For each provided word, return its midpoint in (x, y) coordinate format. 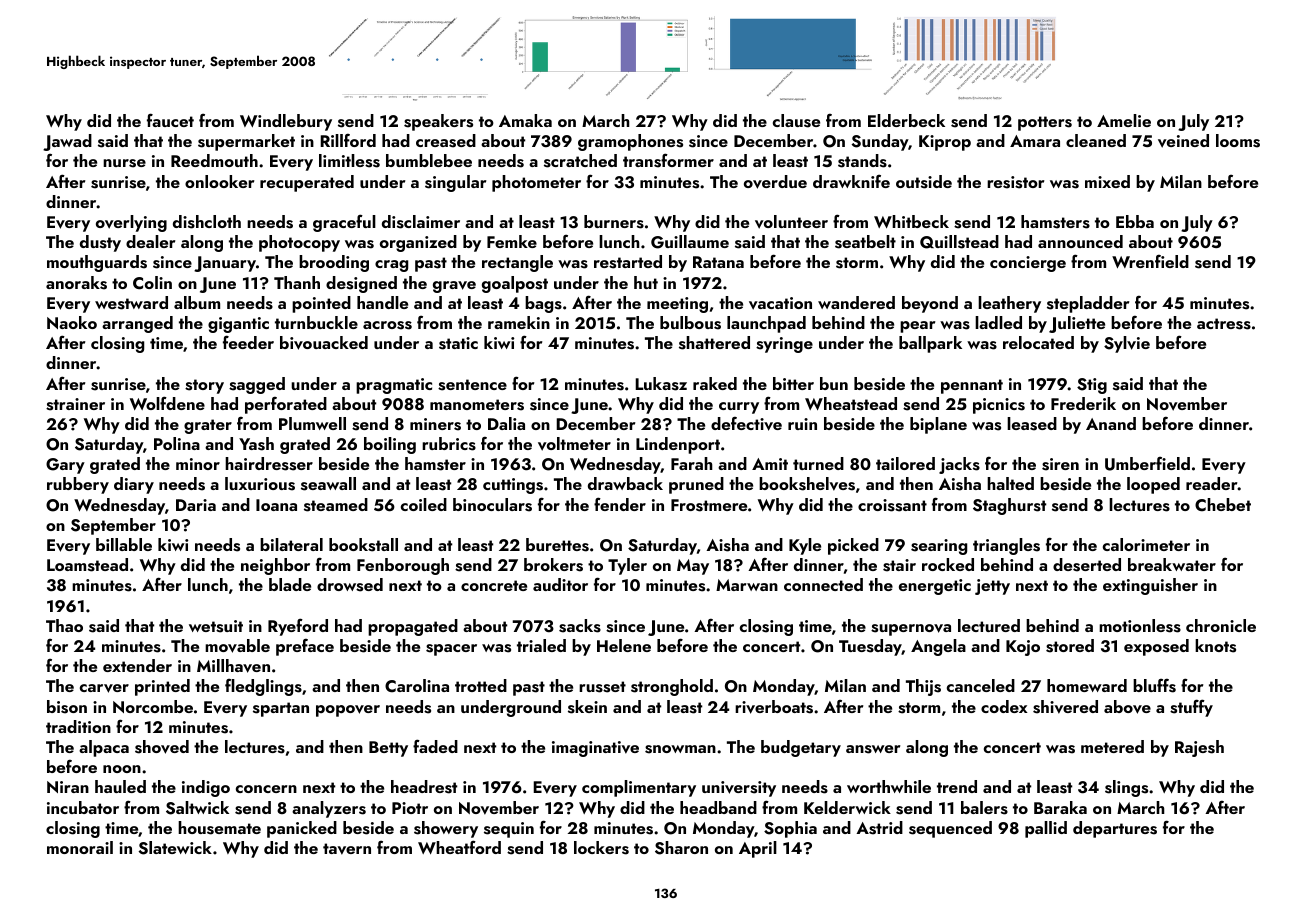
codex (1004, 706)
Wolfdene (167, 403)
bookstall (363, 545)
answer (873, 749)
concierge (1028, 264)
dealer (150, 241)
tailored (905, 463)
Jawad (67, 142)
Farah (692, 463)
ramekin (519, 322)
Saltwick (197, 808)
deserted (1087, 565)
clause (796, 121)
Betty (388, 749)
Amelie (1124, 120)
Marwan (747, 585)
